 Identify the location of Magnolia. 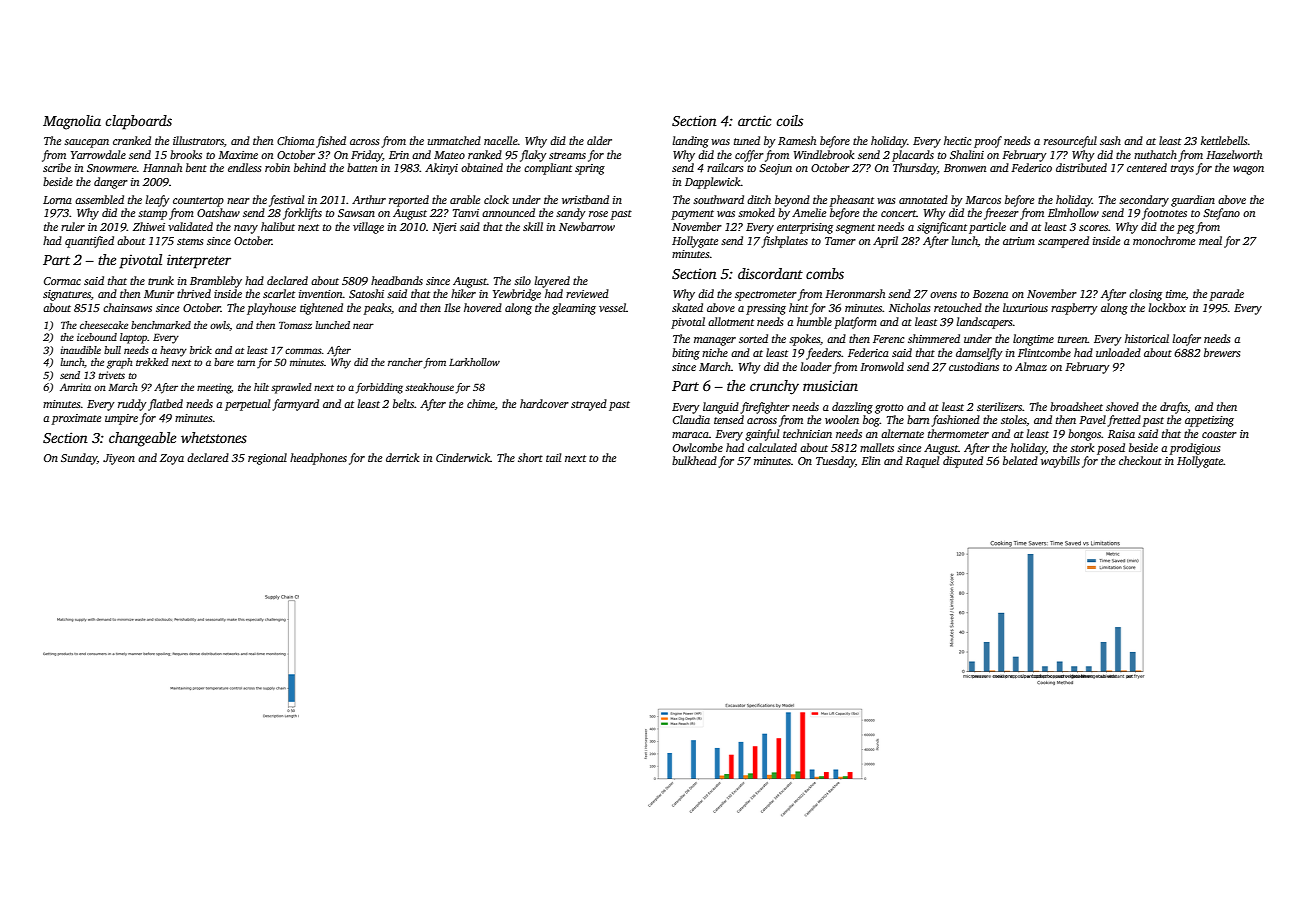
(72, 122).
